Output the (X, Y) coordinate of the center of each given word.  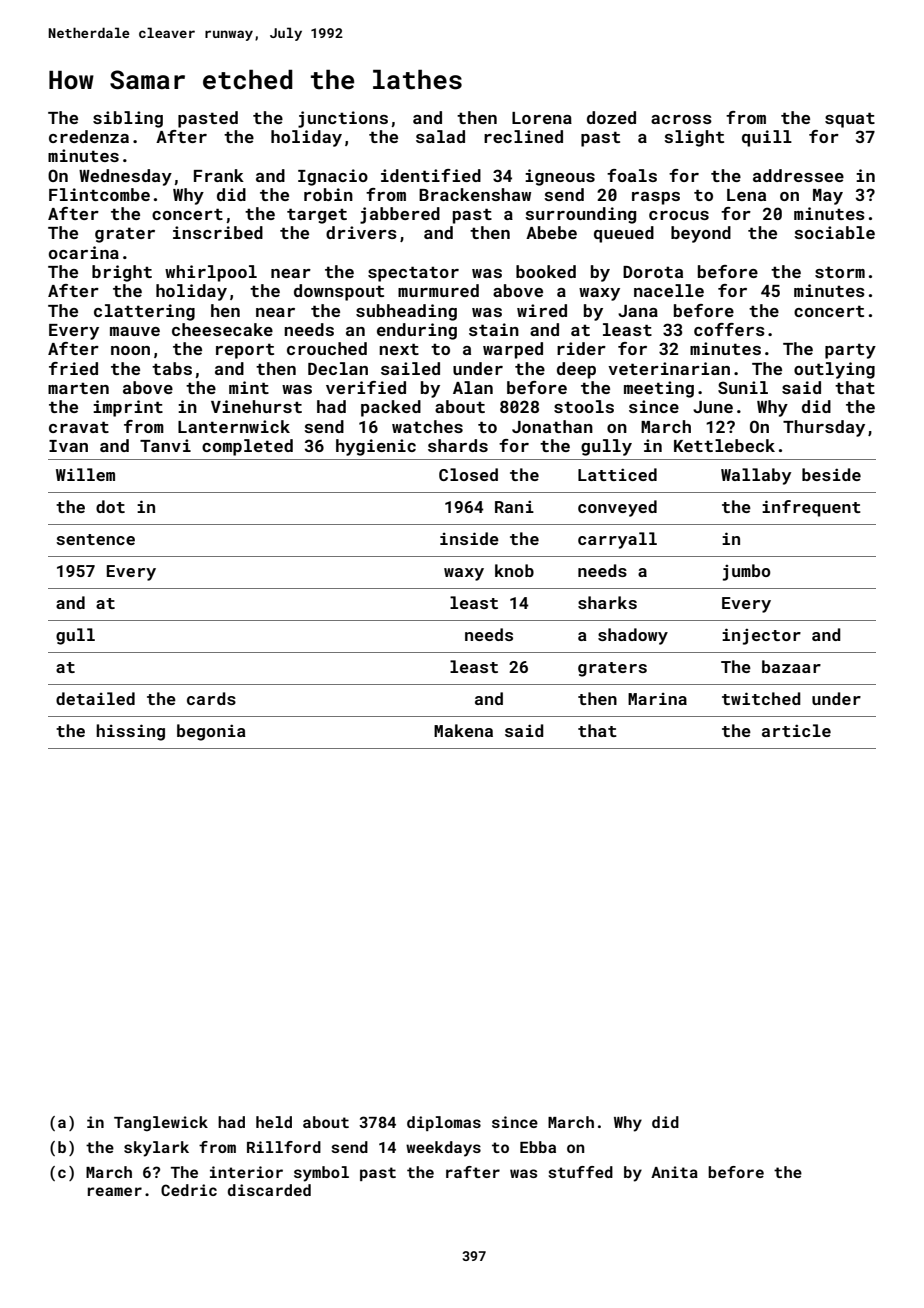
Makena (463, 730)
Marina (657, 699)
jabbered (400, 215)
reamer (115, 1191)
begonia (211, 732)
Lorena (542, 118)
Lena (746, 195)
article (796, 730)
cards (211, 698)
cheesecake (222, 329)
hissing (130, 732)
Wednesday (125, 177)
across (681, 119)
